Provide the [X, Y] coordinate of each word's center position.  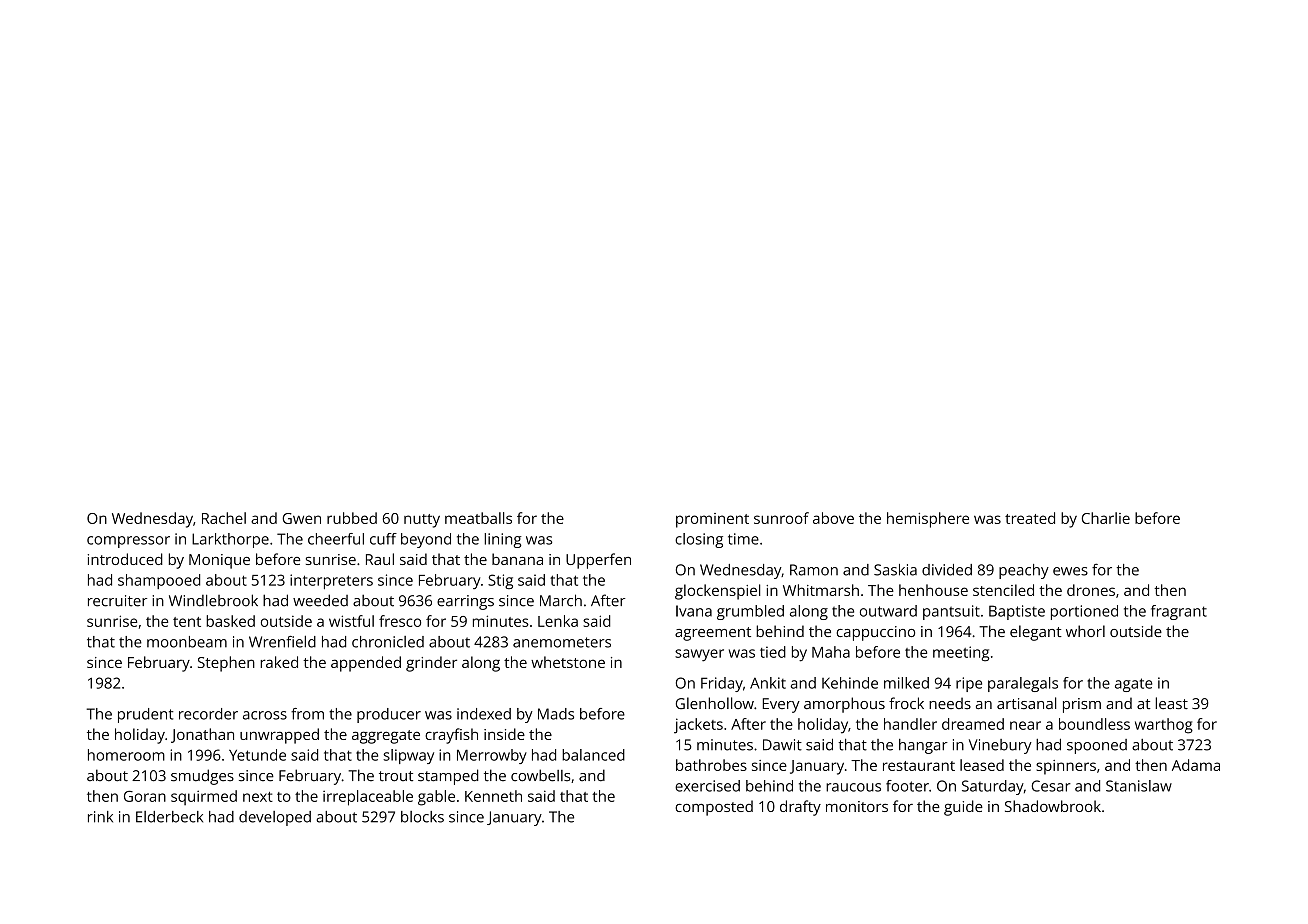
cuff [383, 539]
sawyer [699, 655]
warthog [1164, 726]
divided [947, 570]
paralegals [1023, 684]
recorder [208, 714]
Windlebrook [213, 600]
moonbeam [187, 642]
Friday [722, 684]
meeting [961, 654]
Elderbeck [169, 817]
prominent [712, 520]
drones [1091, 590]
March [561, 600]
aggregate [386, 737]
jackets [698, 726]
